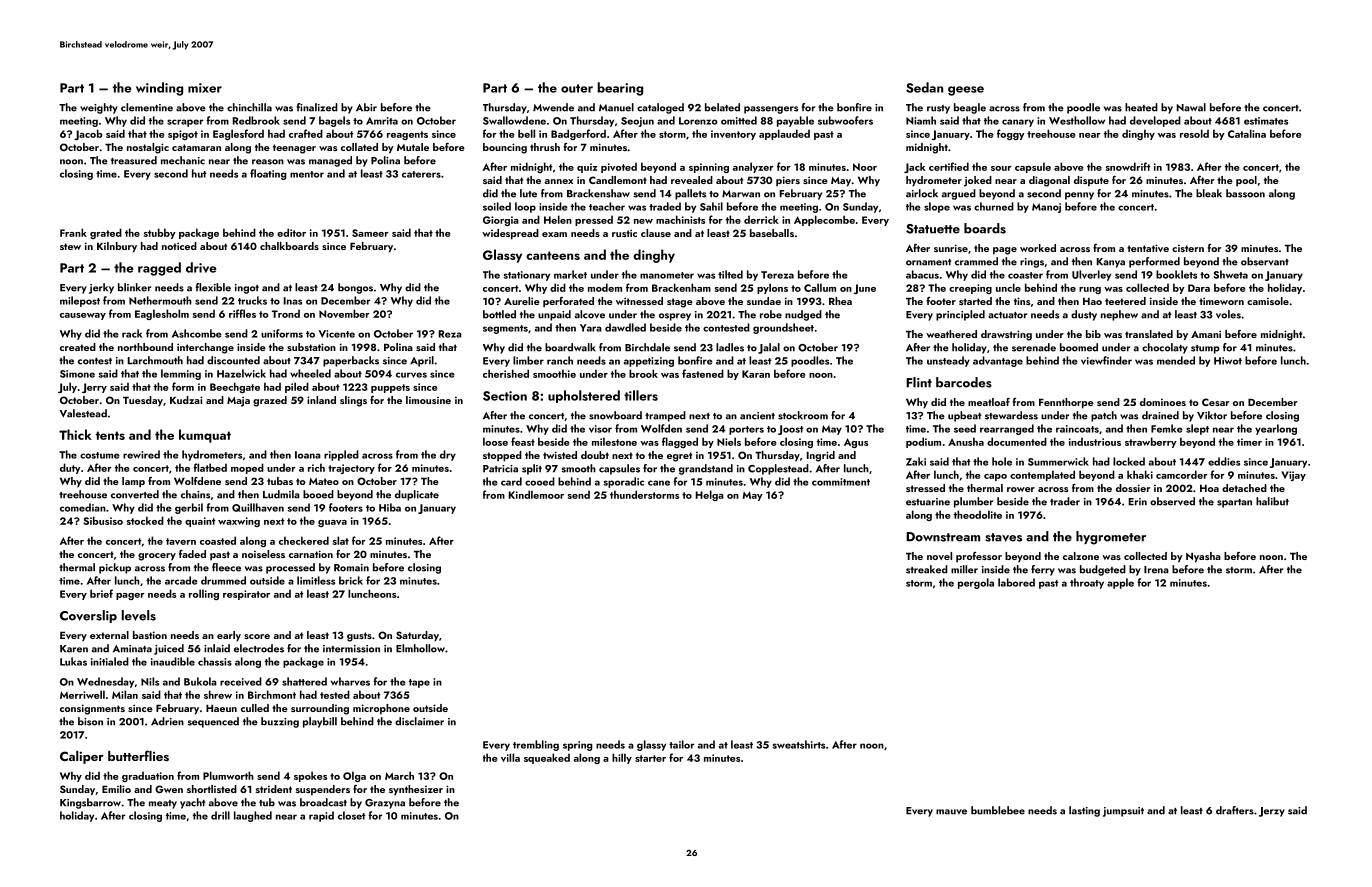  What do you see at coordinates (845, 120) in the document?
I see `subwoofers` at bounding box center [845, 120].
